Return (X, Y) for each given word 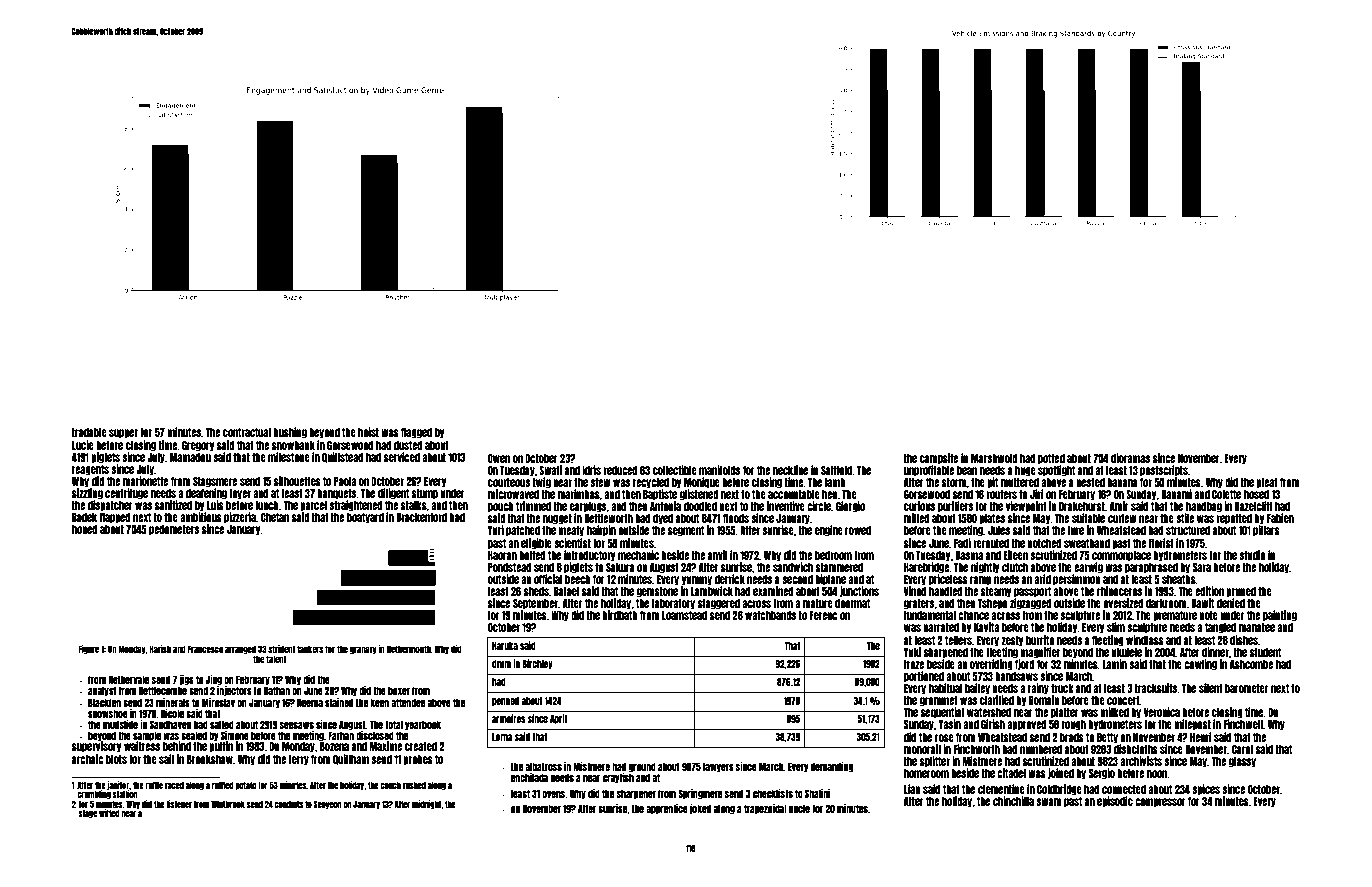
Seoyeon (327, 805)
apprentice (667, 809)
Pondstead (510, 567)
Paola (345, 481)
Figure (88, 649)
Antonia (665, 506)
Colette (1226, 494)
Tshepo (993, 604)
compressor (1160, 803)
